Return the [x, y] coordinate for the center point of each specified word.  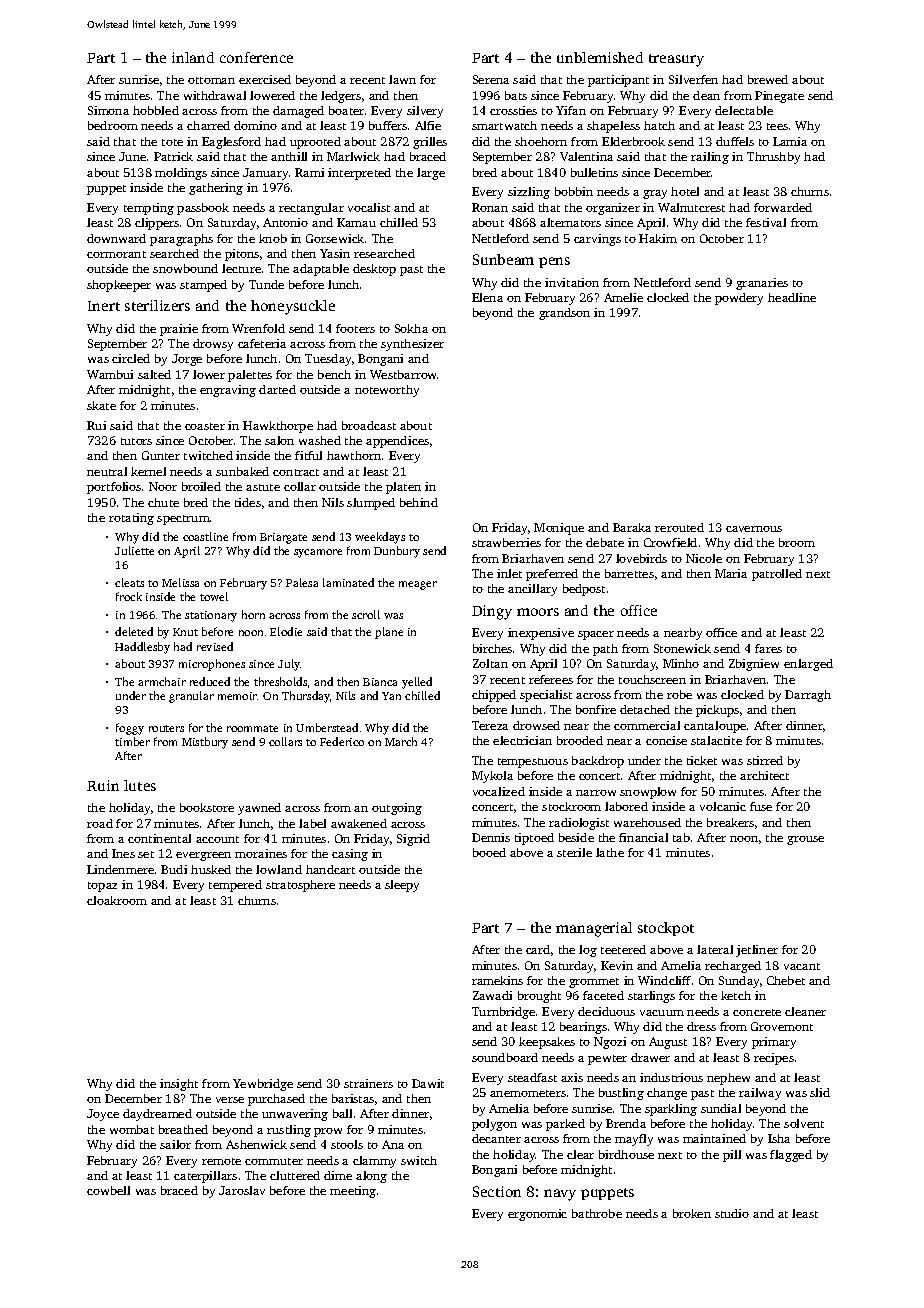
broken [692, 1213]
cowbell [108, 1190]
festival [766, 222]
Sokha [411, 328]
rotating [131, 519]
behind [419, 502]
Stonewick [682, 648]
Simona [108, 110]
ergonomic [537, 1215]
